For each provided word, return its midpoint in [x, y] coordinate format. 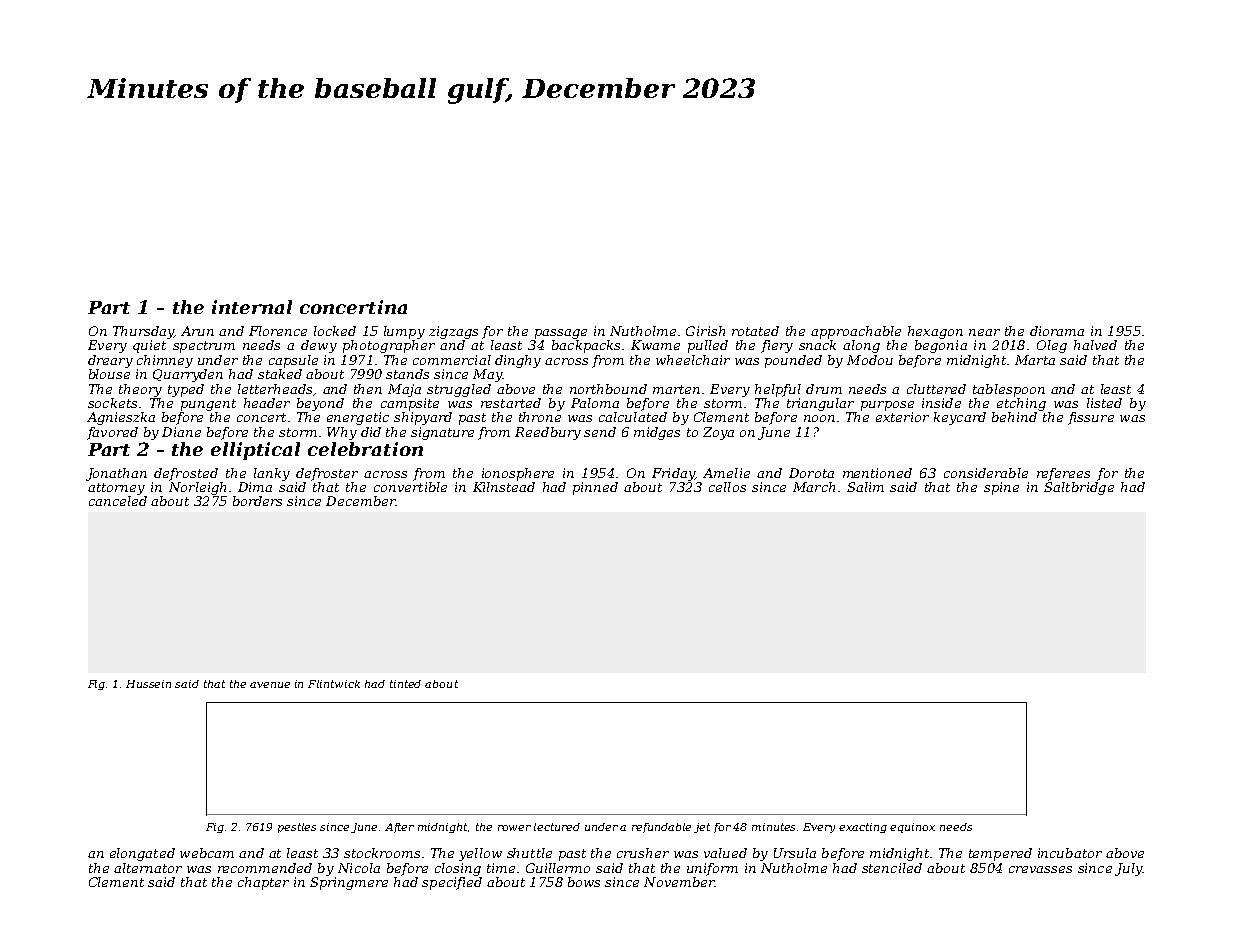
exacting [863, 828]
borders [257, 501]
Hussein [148, 684]
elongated [142, 854]
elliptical [255, 451]
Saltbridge [1079, 488]
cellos [727, 487]
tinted [405, 684]
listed [1104, 403]
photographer [389, 346]
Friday [673, 474]
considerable [986, 473]
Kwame [655, 345]
